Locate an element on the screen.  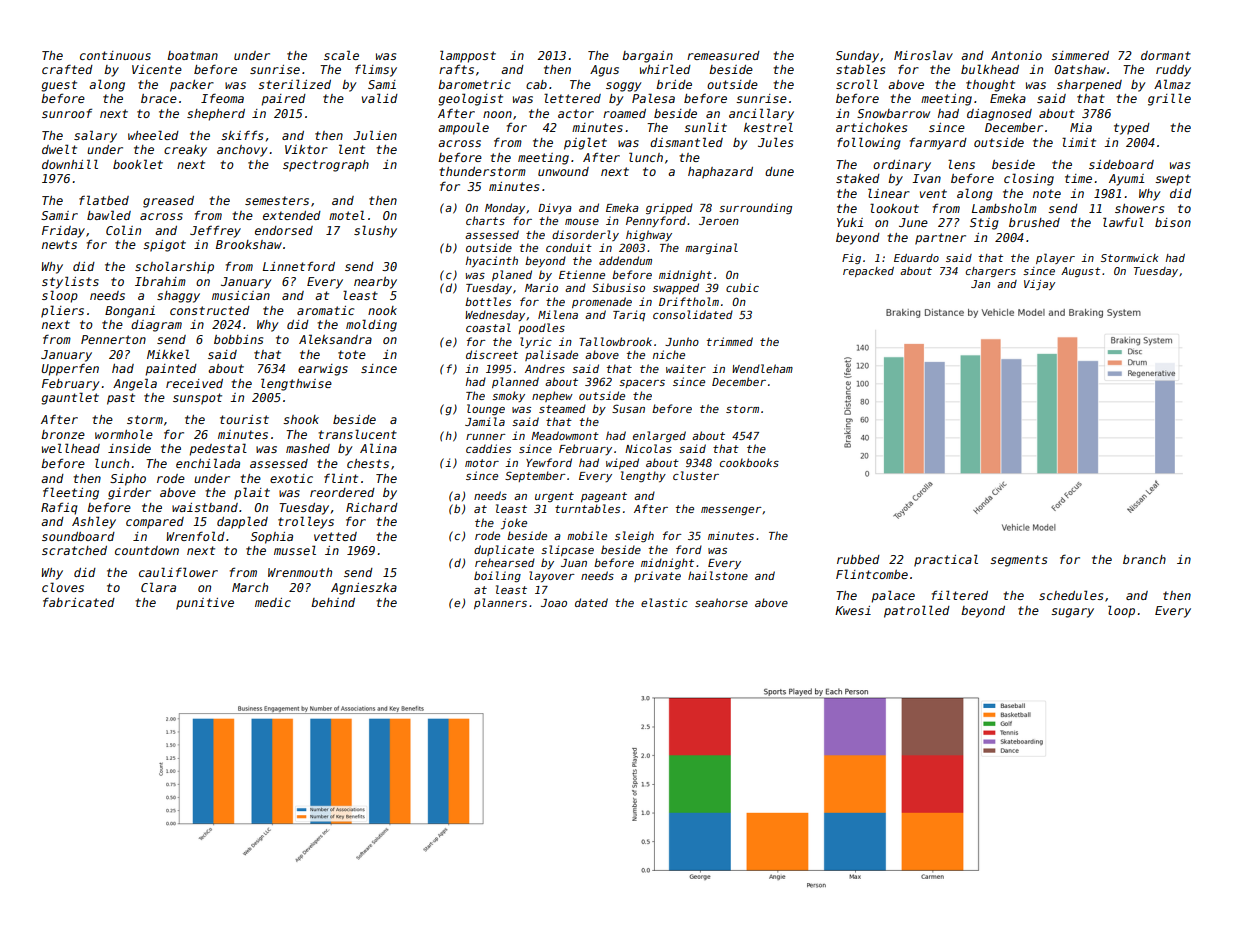
repacked is located at coordinates (868, 272).
